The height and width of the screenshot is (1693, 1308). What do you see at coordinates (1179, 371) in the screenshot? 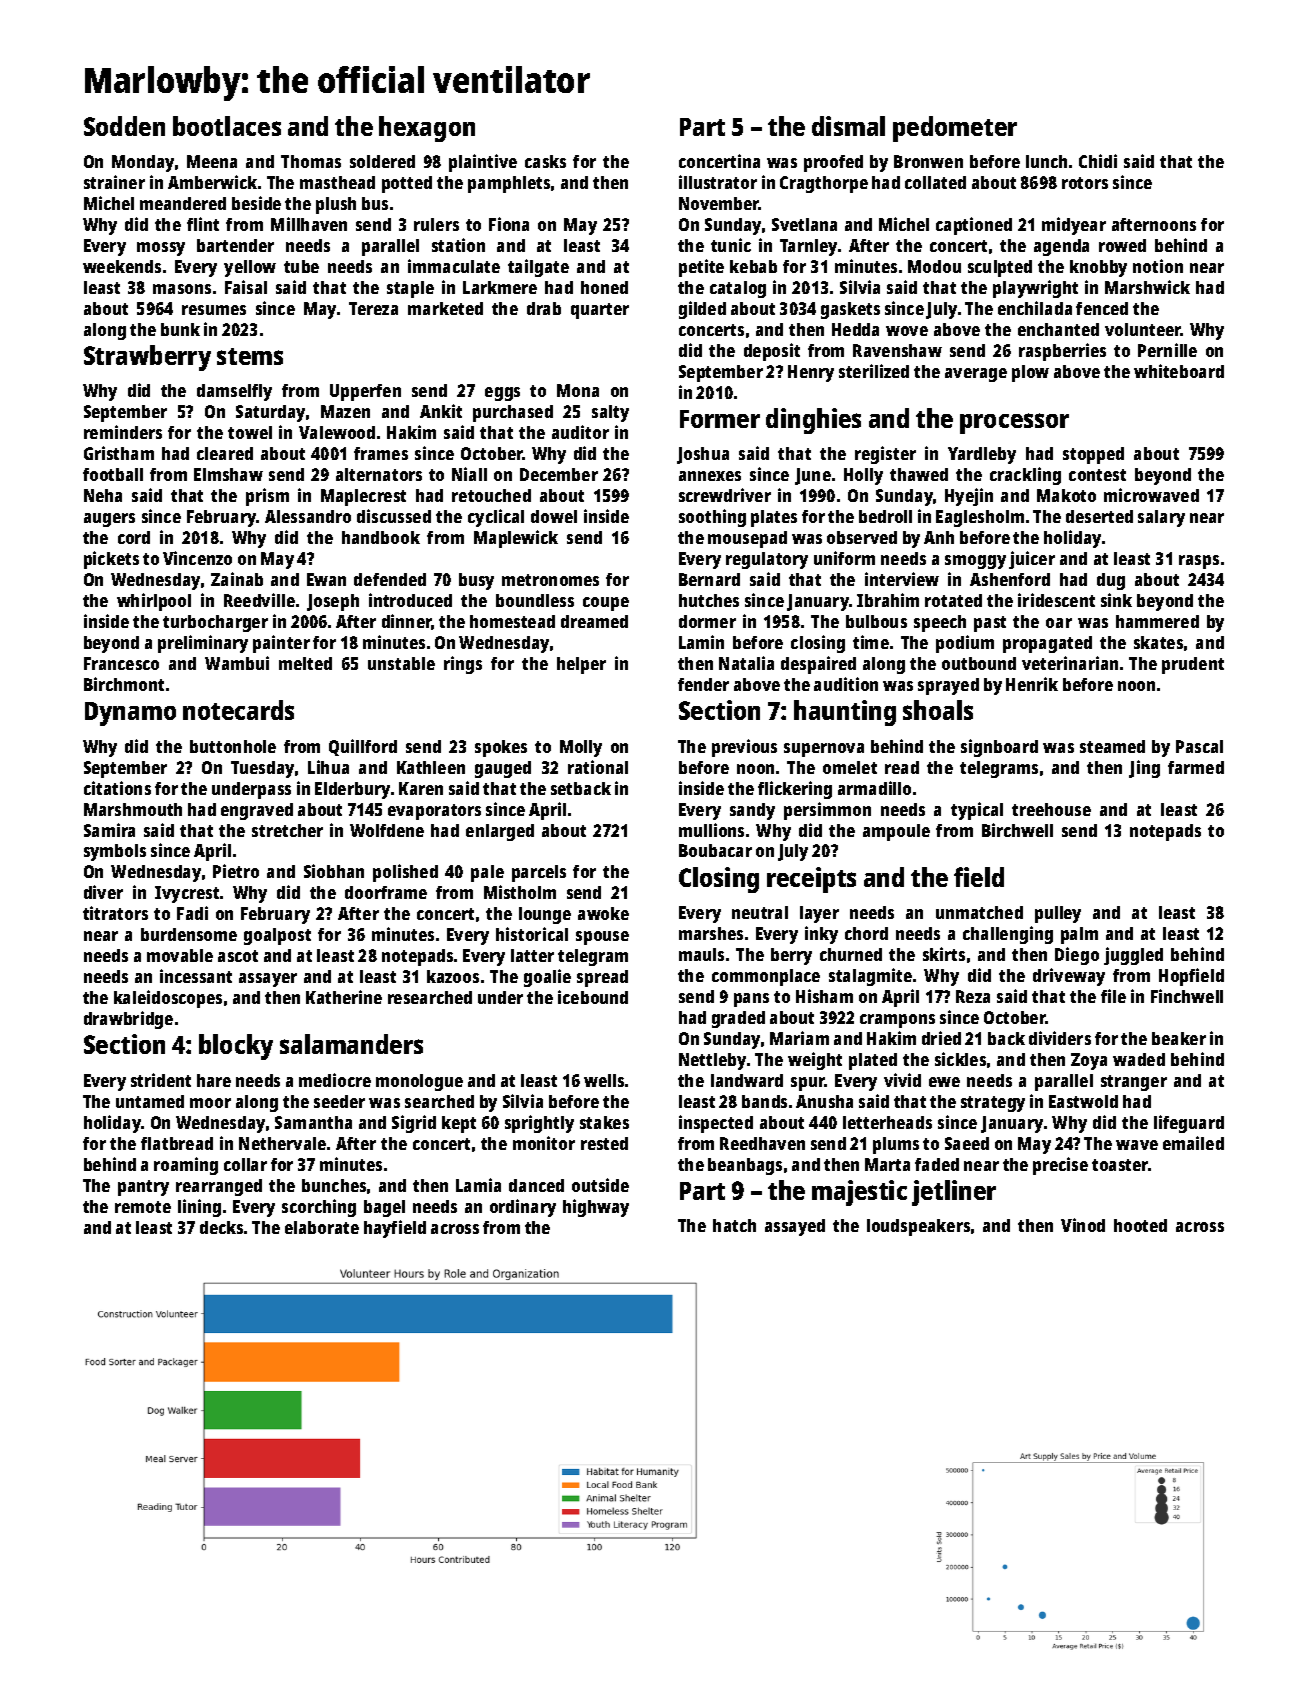
I see `whiteboard` at bounding box center [1179, 371].
